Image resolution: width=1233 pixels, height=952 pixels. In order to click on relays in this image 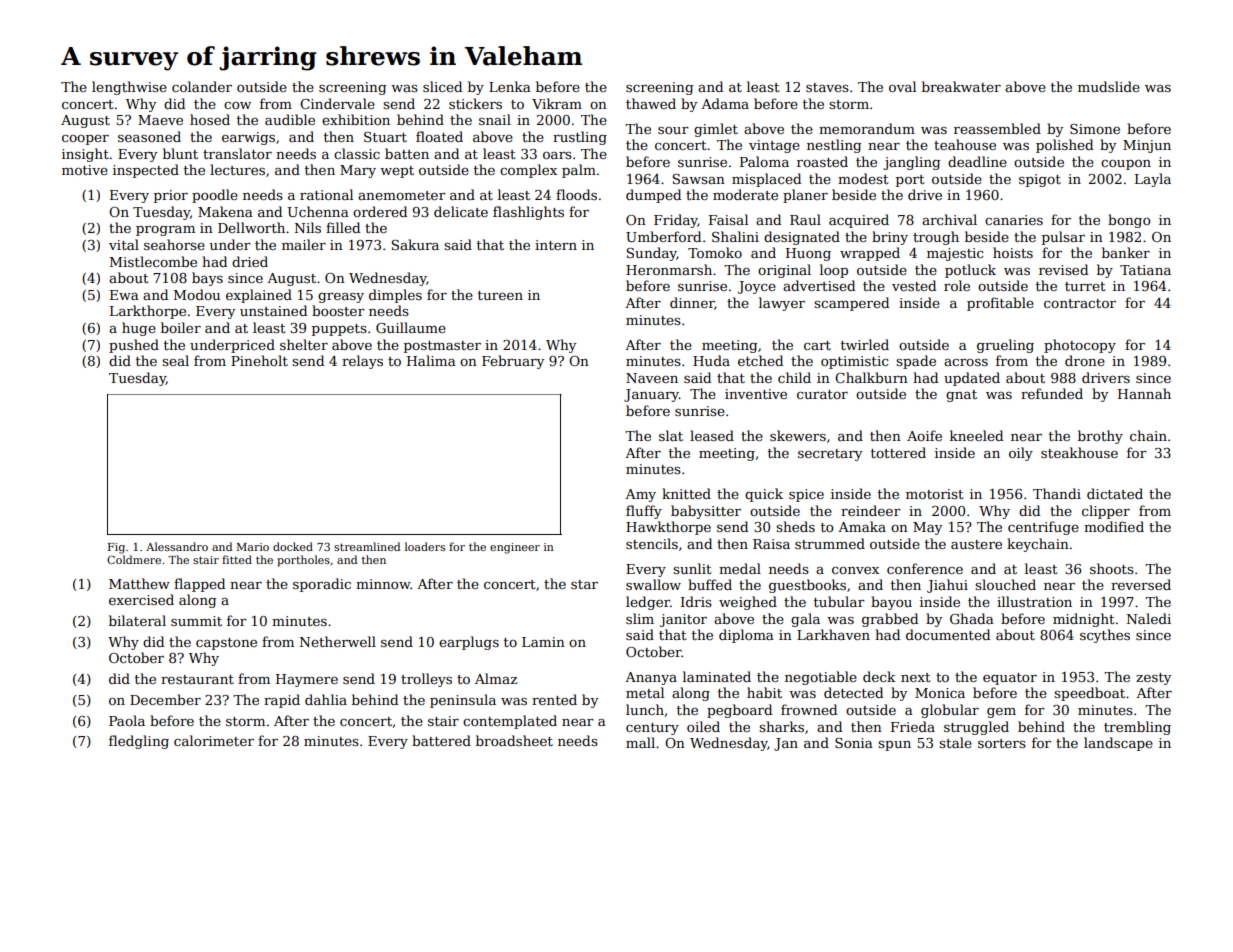, I will do `click(362, 362)`.
